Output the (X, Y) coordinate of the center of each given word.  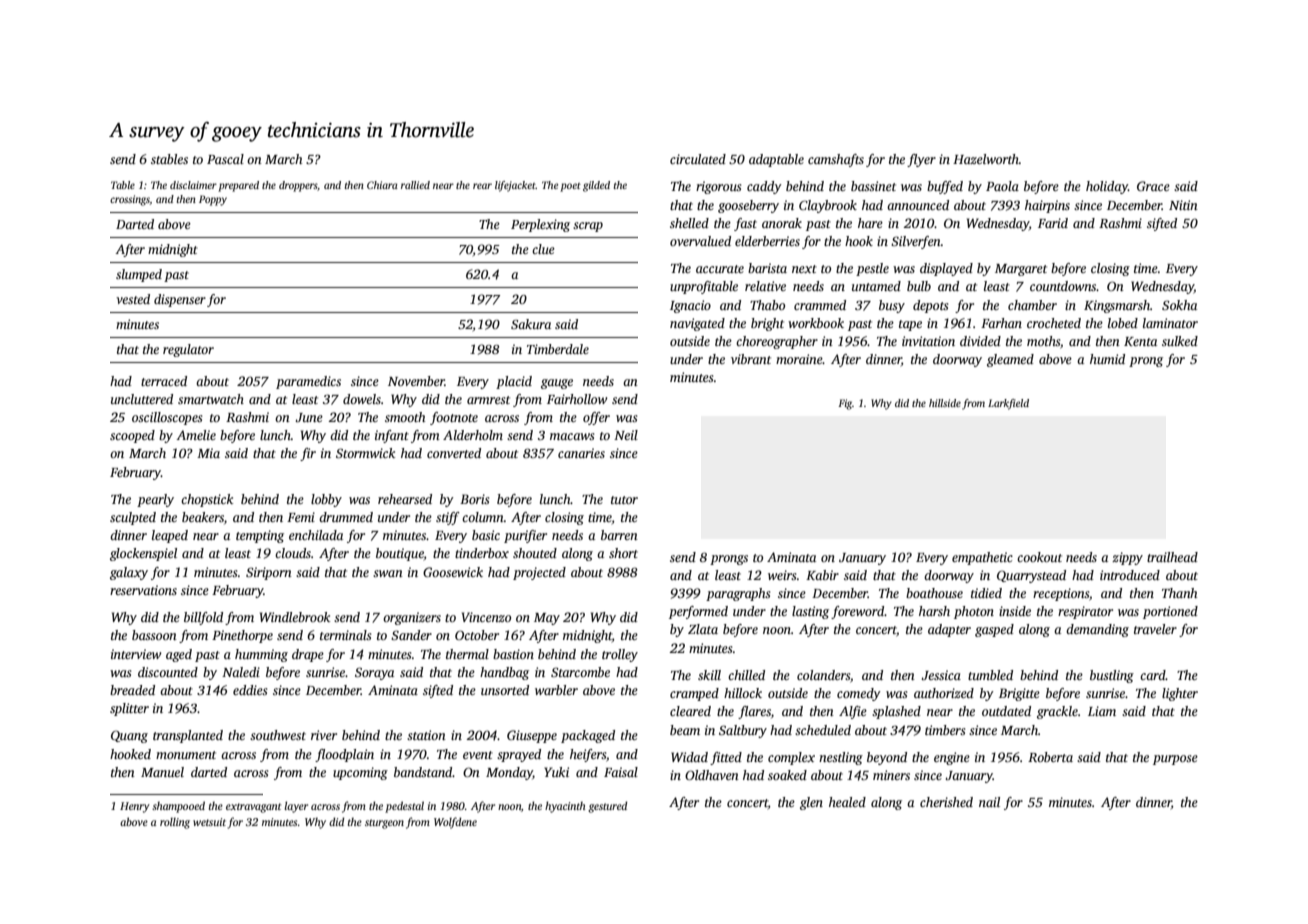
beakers (203, 517)
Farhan (1001, 323)
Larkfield (1008, 404)
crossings (130, 200)
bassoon (154, 635)
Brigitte (1019, 694)
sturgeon (384, 824)
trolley (620, 655)
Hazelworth (986, 159)
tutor (624, 500)
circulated (698, 159)
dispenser (180, 300)
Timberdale (558, 349)
